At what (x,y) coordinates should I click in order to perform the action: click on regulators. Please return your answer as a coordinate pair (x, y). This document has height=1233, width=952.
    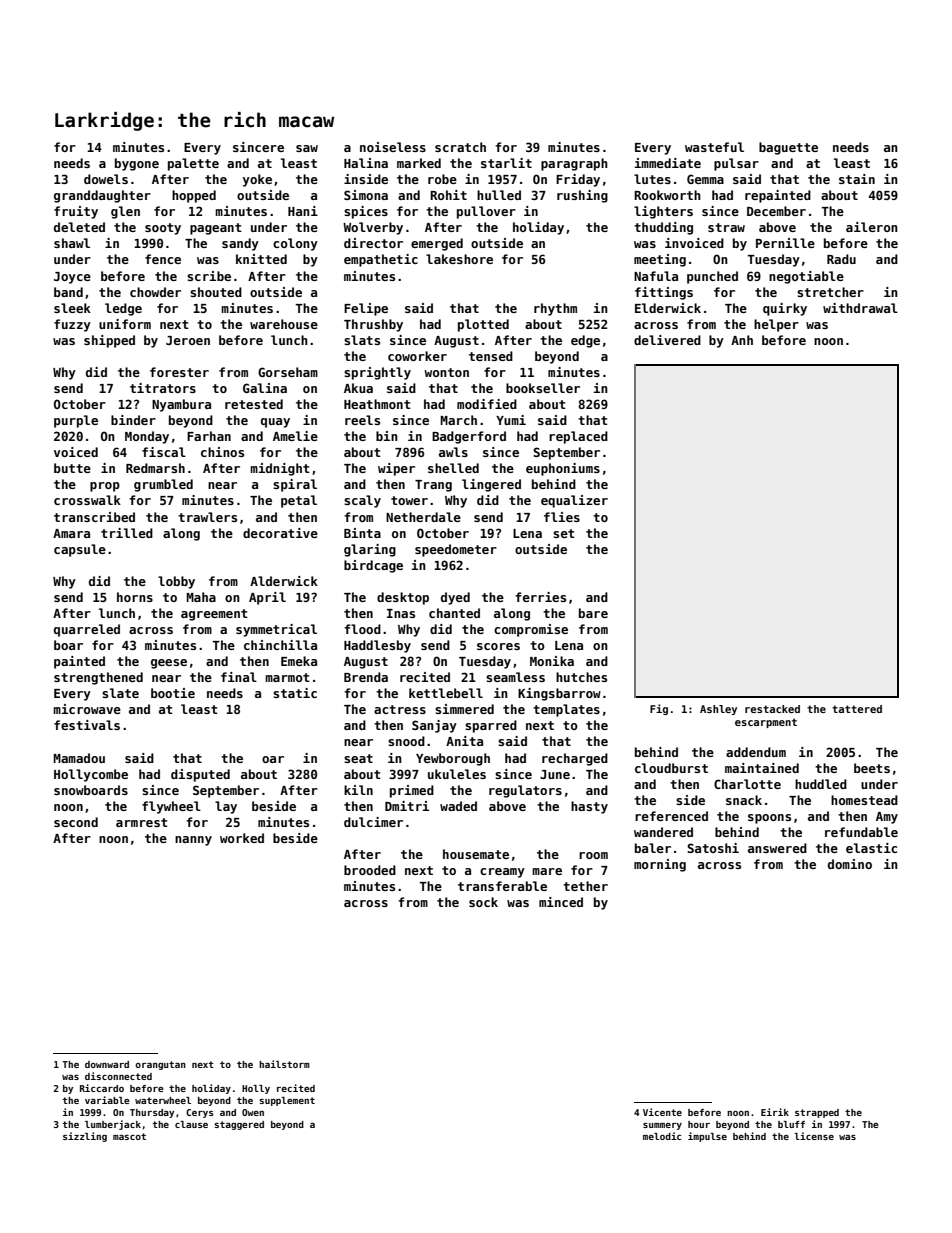
    Looking at the image, I should click on (525, 791).
